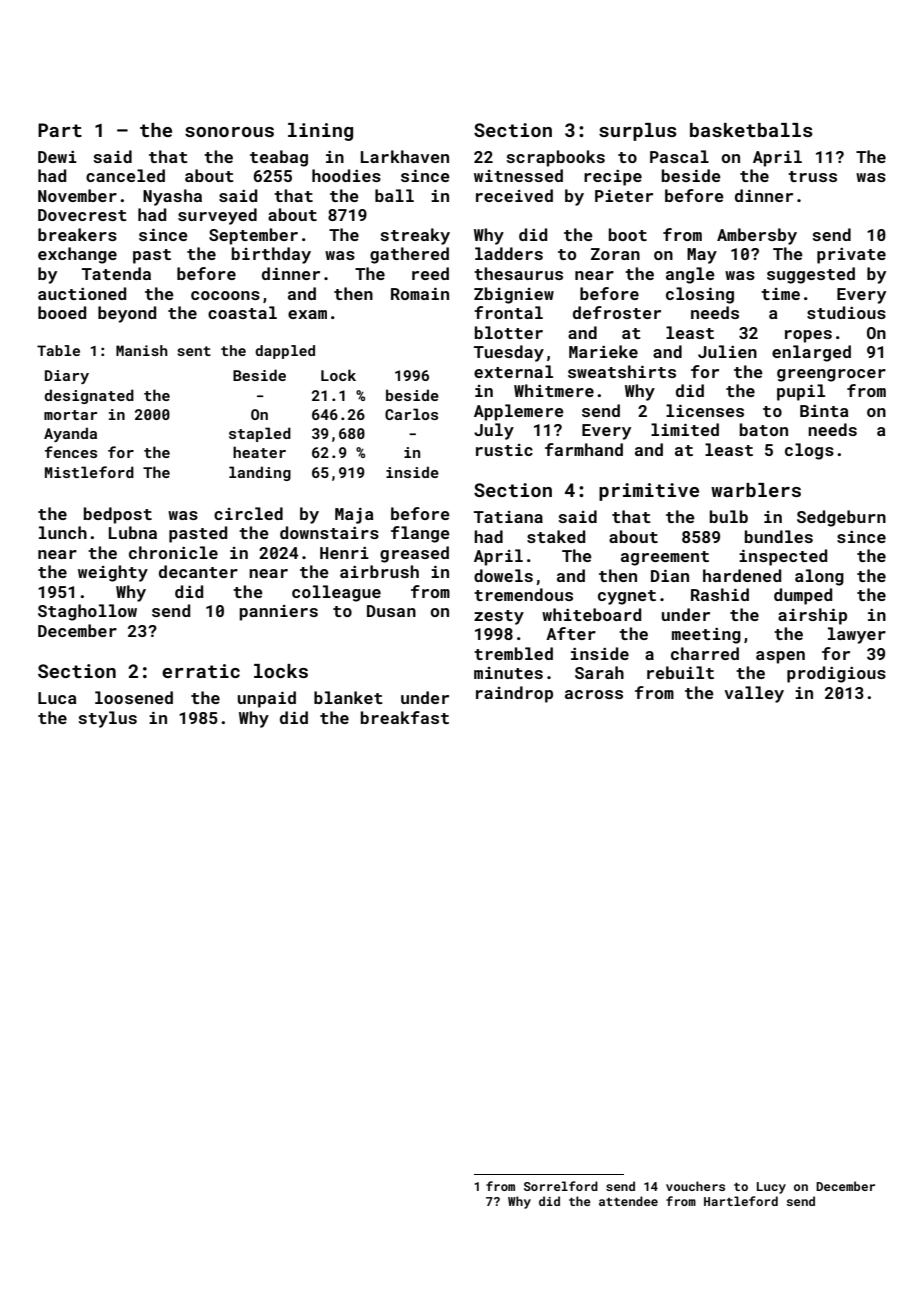  I want to click on Luca, so click(57, 698).
